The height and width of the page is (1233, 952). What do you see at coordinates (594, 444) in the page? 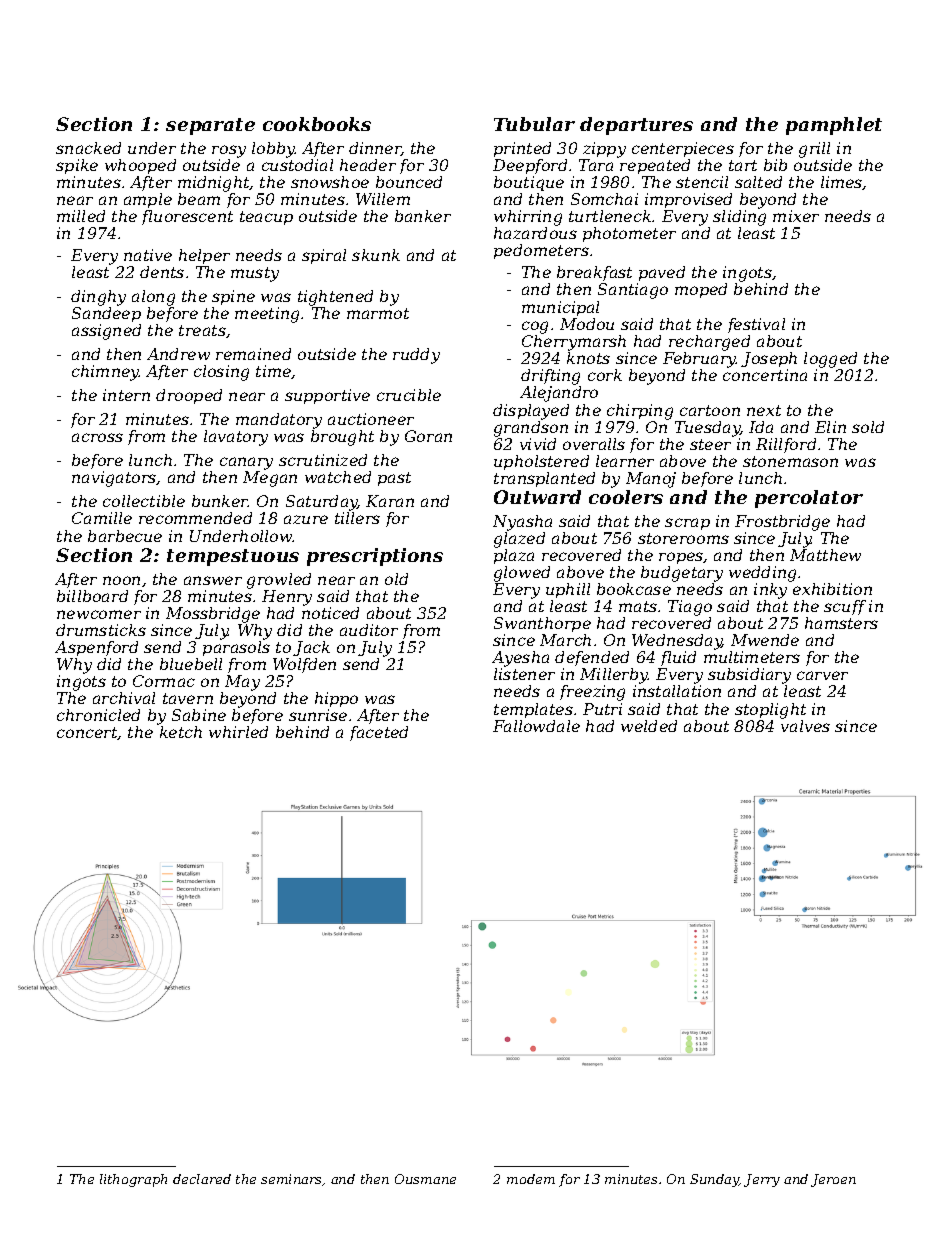
I see `overalls` at bounding box center [594, 444].
